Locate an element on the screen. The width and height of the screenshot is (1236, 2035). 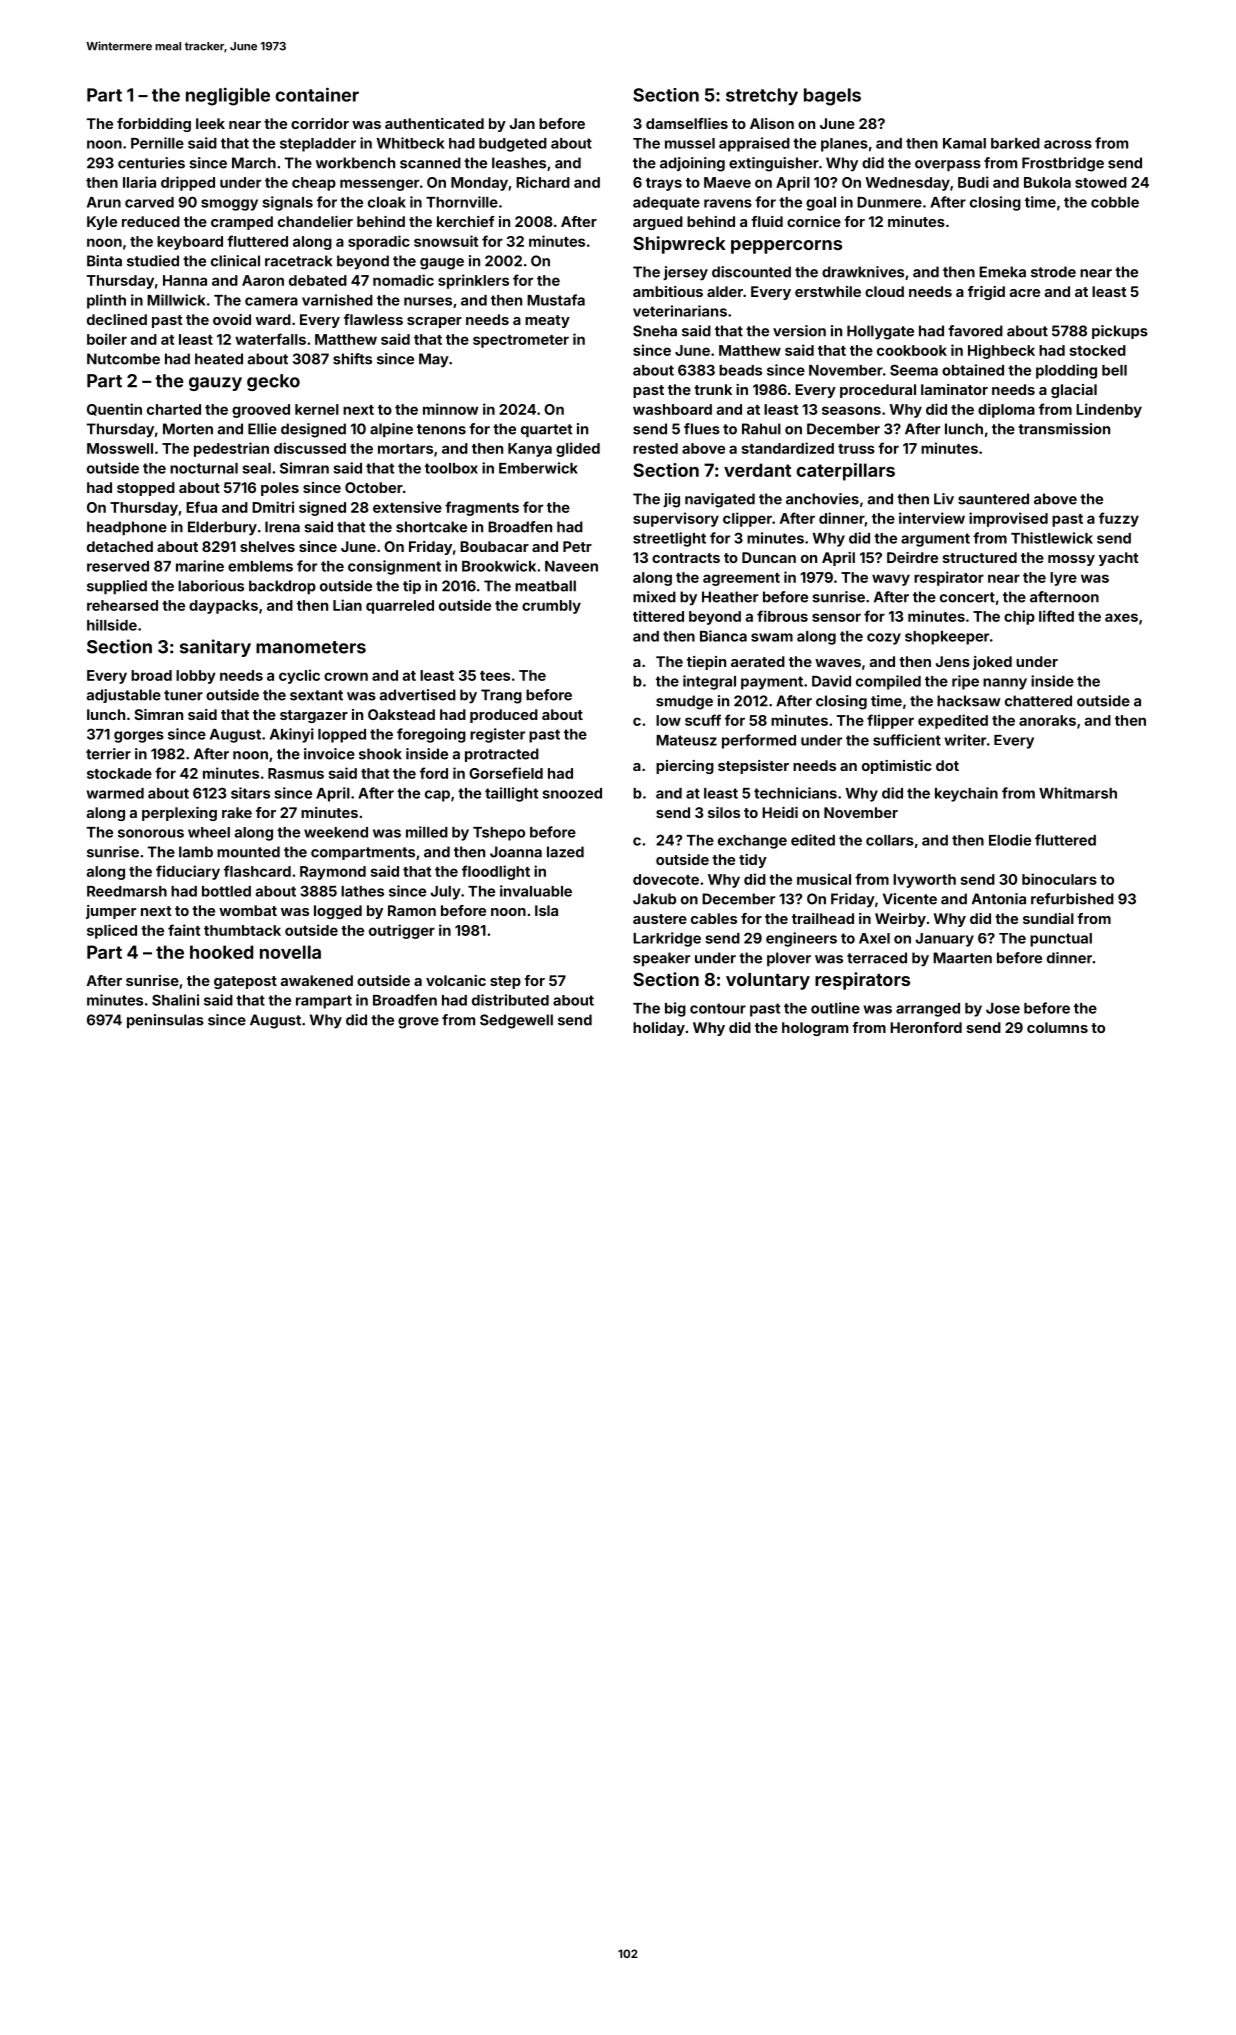
technicians is located at coordinates (795, 793).
